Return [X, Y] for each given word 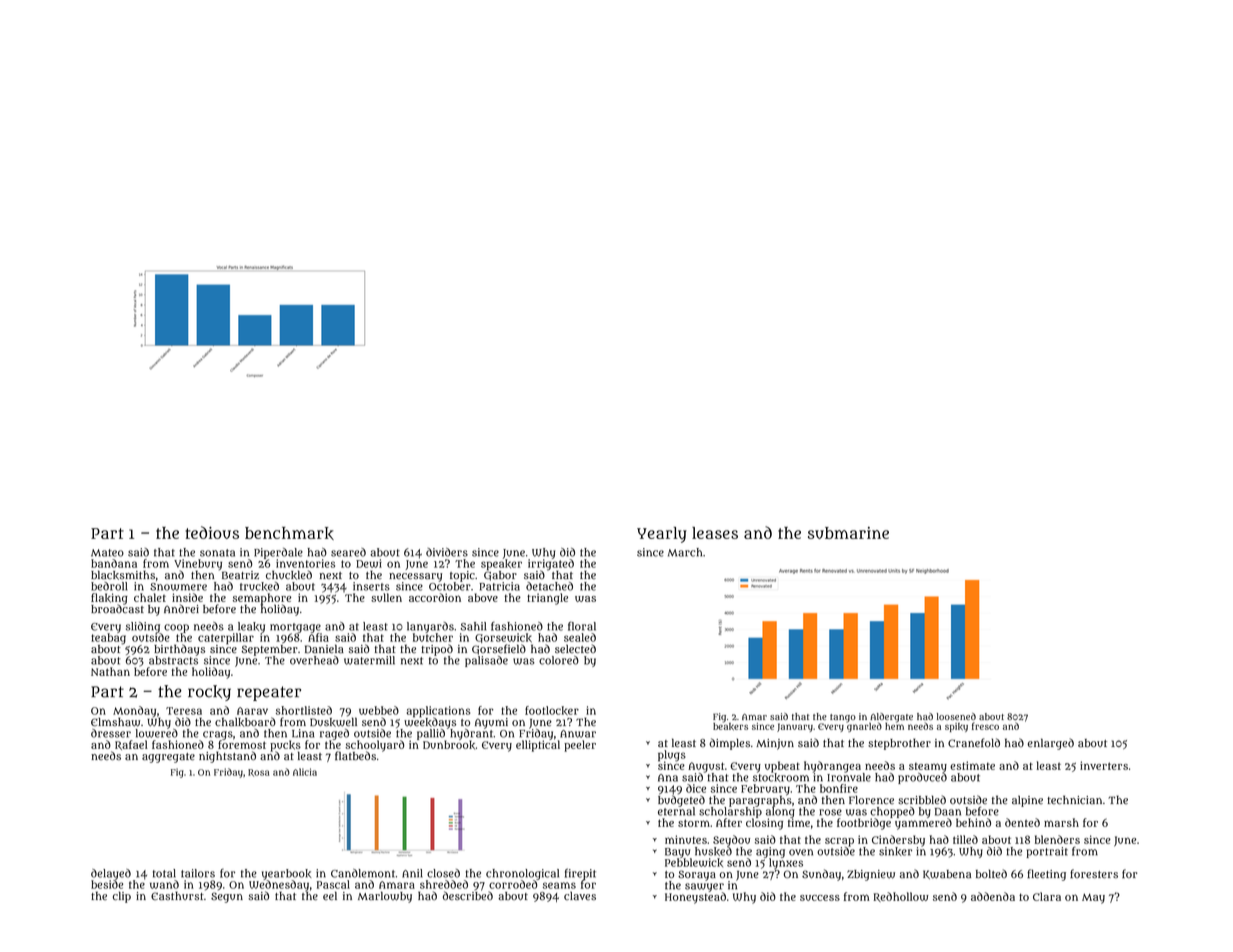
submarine [848, 533]
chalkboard [245, 722]
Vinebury [198, 564]
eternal [676, 811]
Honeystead [695, 898]
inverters [1104, 765]
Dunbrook [449, 745]
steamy [928, 768]
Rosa [258, 773]
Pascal [333, 884]
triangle [547, 599]
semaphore [262, 598]
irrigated [551, 564]
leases [715, 533]
